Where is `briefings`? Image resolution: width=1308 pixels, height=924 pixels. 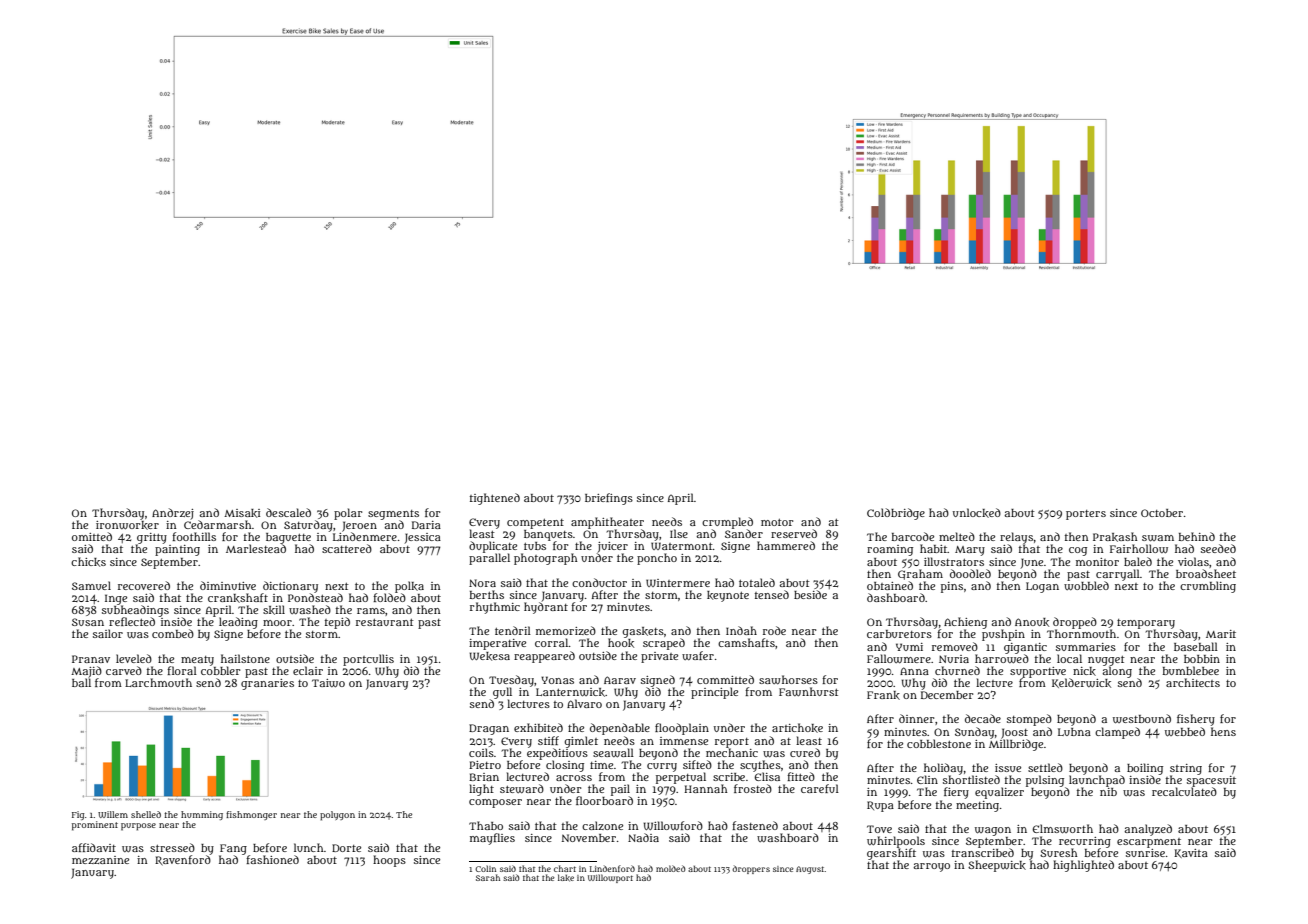
briefings is located at coordinates (609, 499).
